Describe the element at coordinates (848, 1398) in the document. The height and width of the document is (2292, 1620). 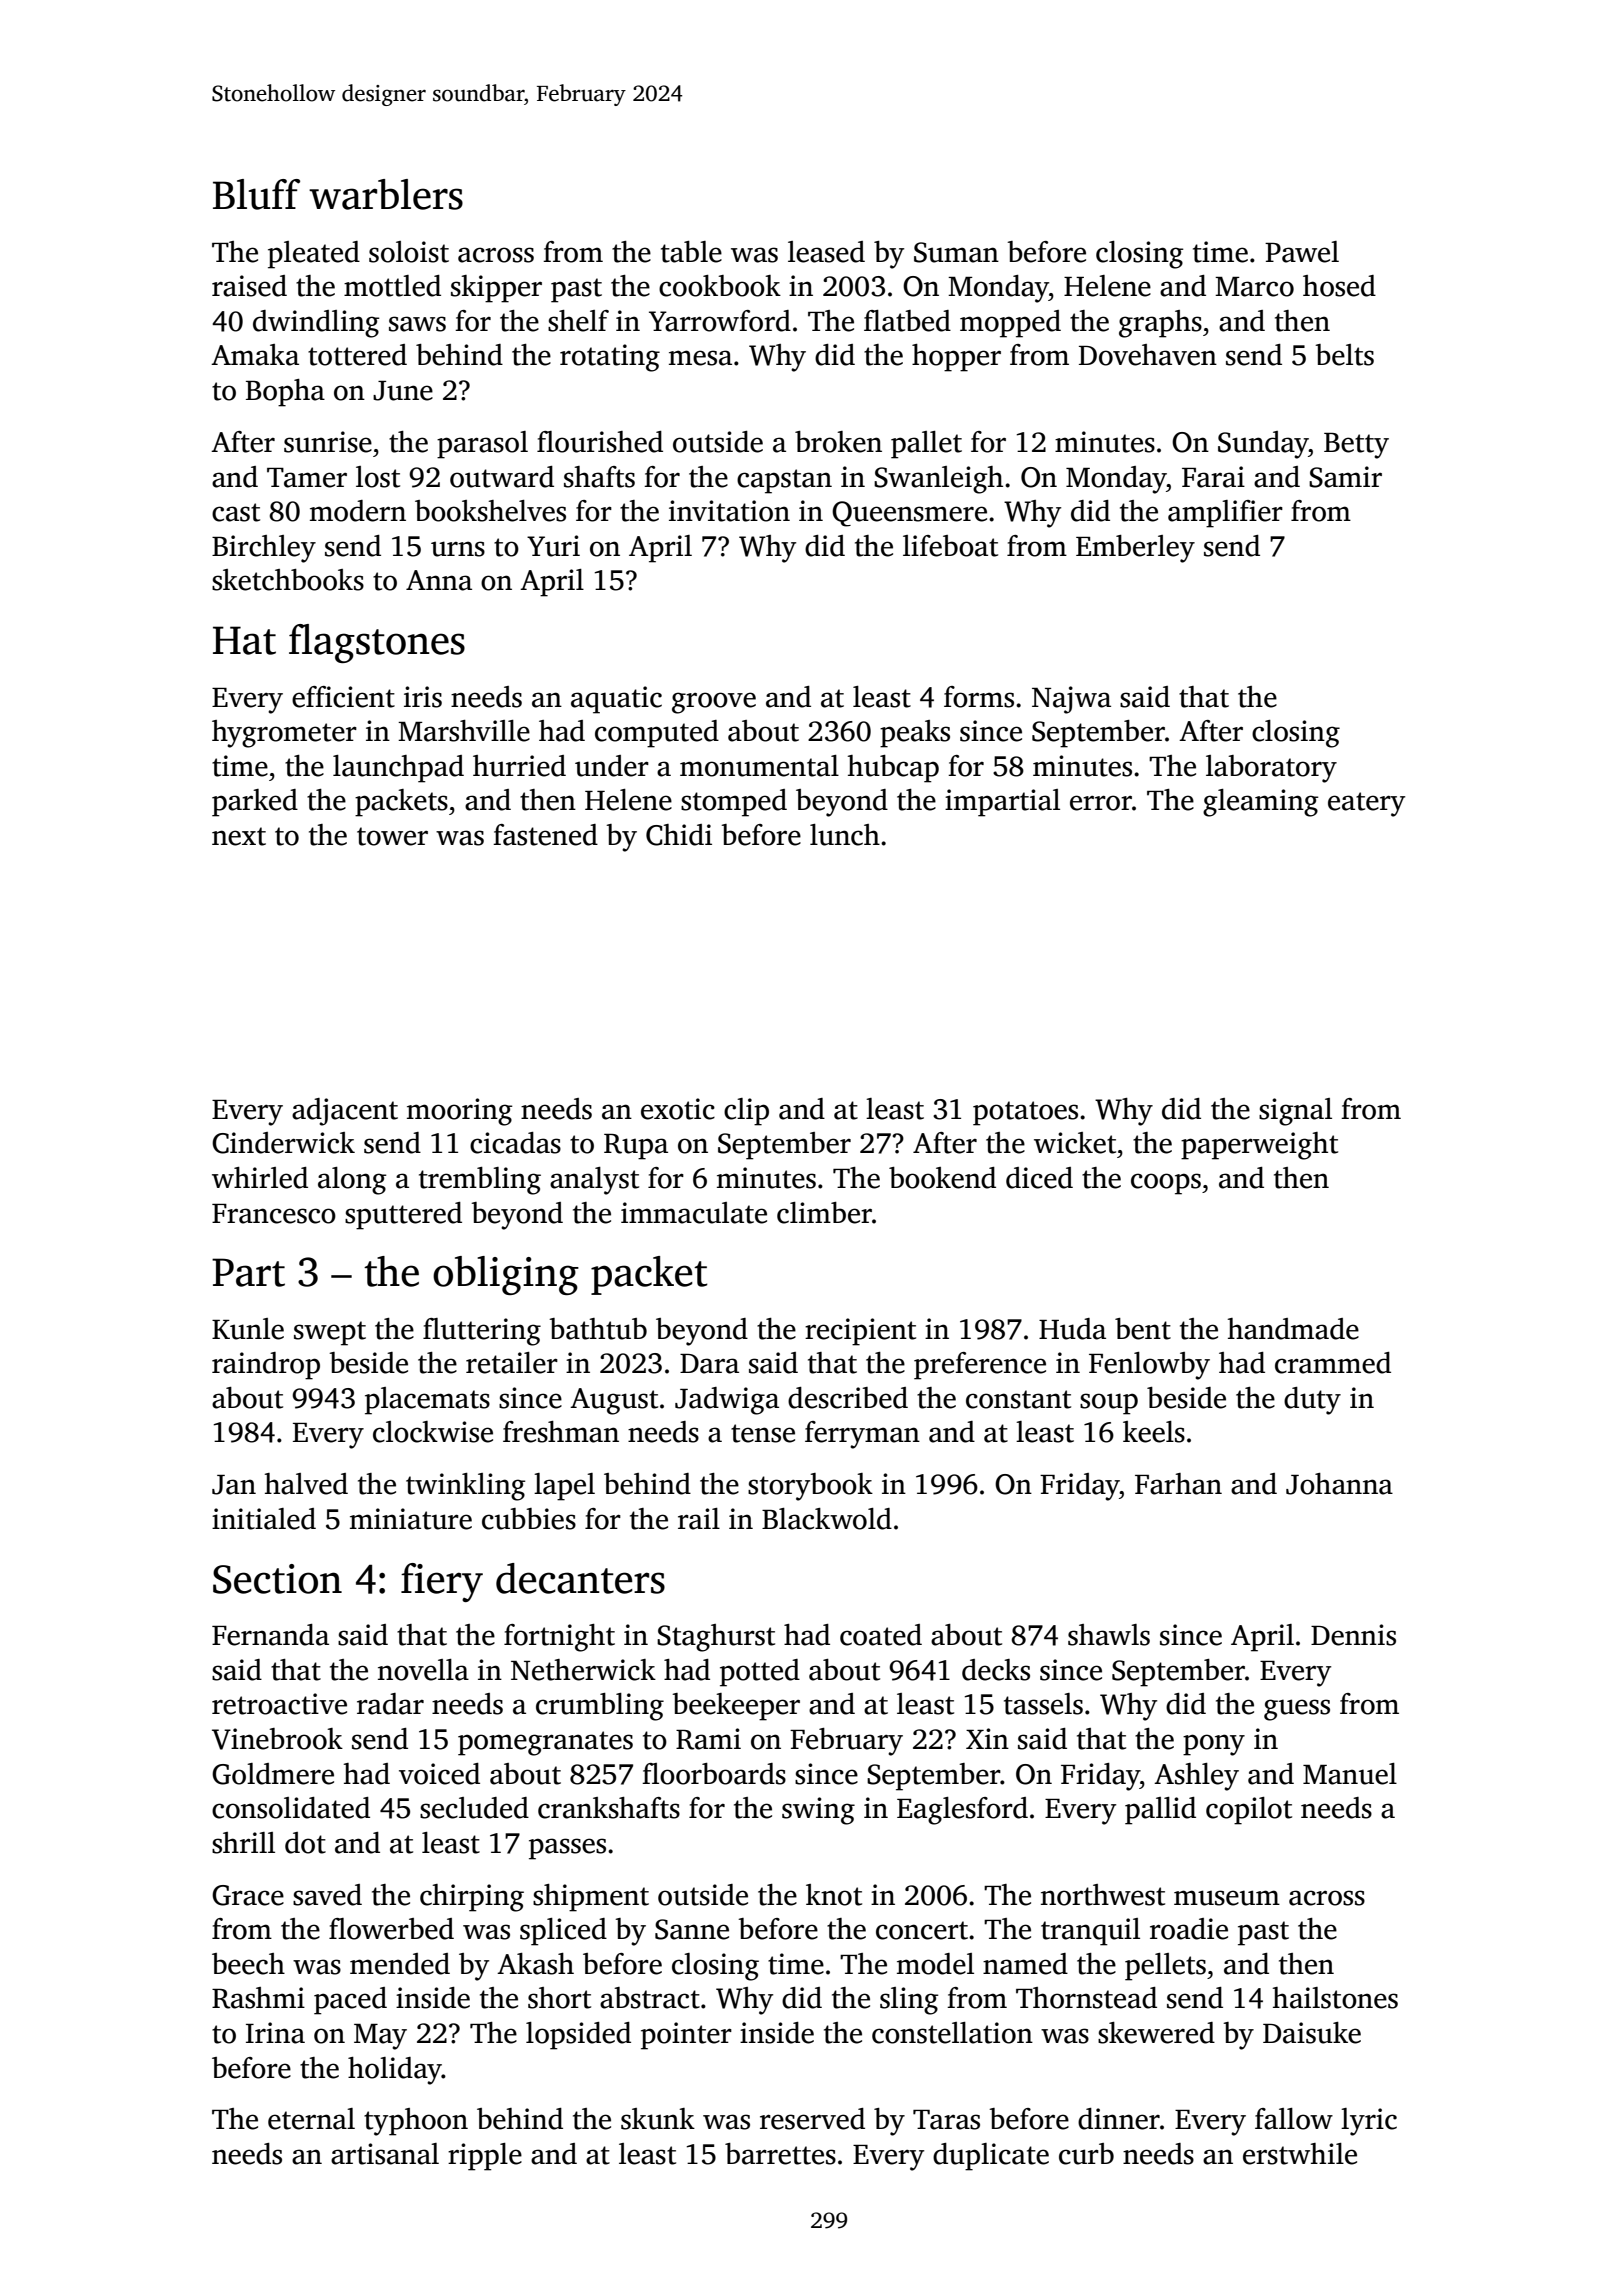
I see `described` at that location.
